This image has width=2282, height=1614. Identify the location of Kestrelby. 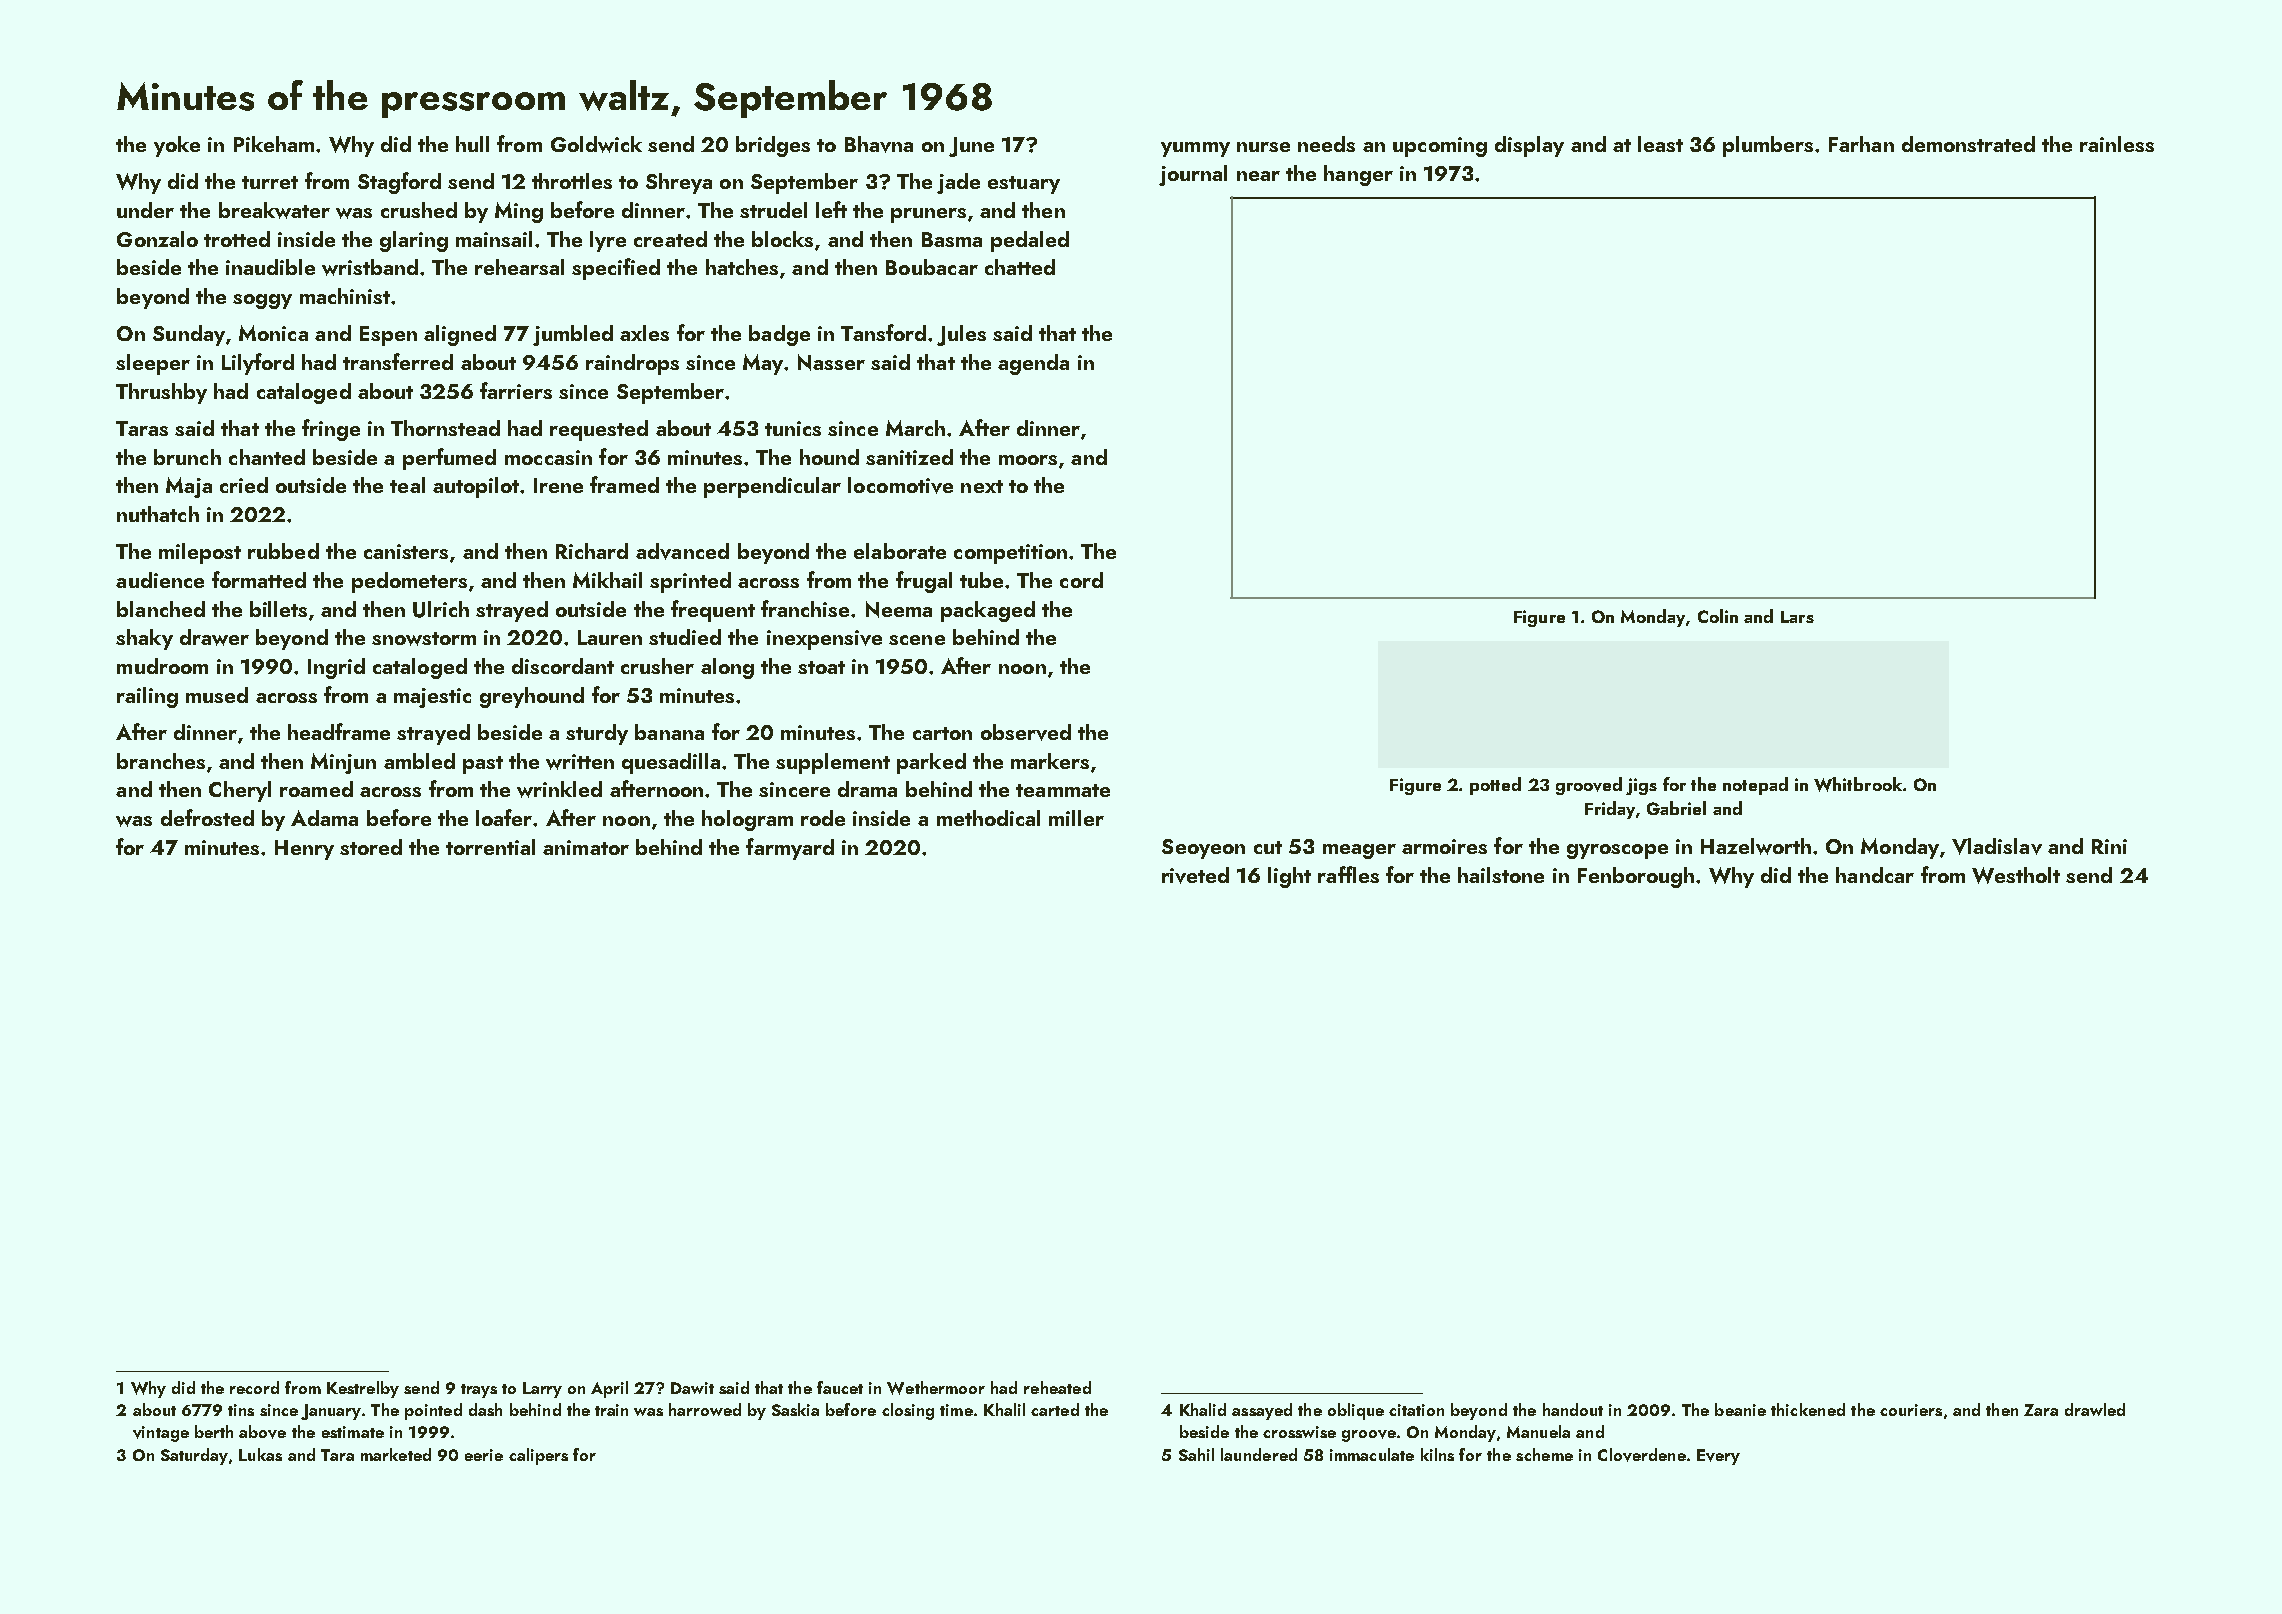
(363, 1389).
